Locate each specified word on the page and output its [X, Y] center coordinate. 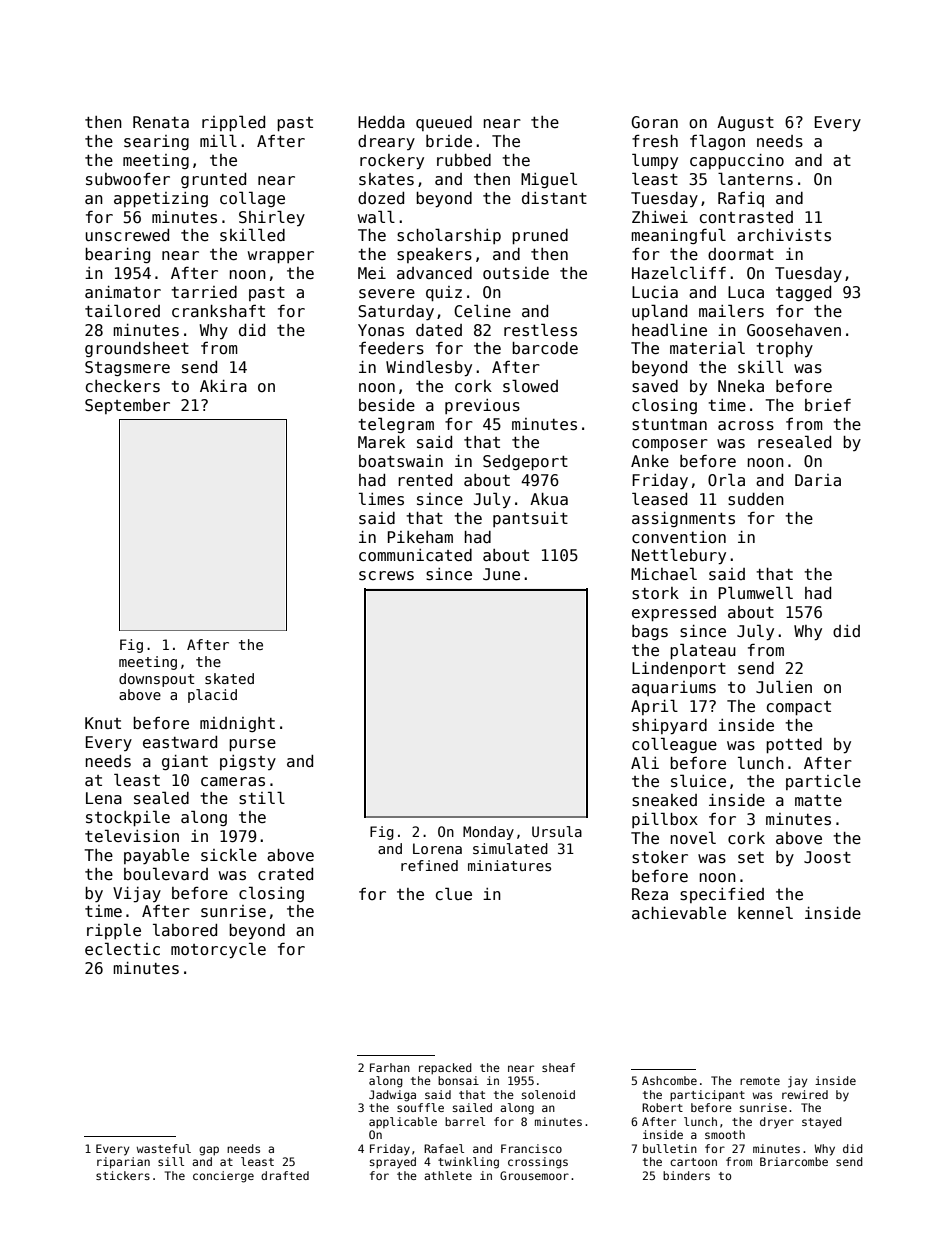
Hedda [381, 122]
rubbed [464, 160]
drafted [285, 1175]
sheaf [558, 1067]
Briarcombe [794, 1161]
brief [828, 405]
